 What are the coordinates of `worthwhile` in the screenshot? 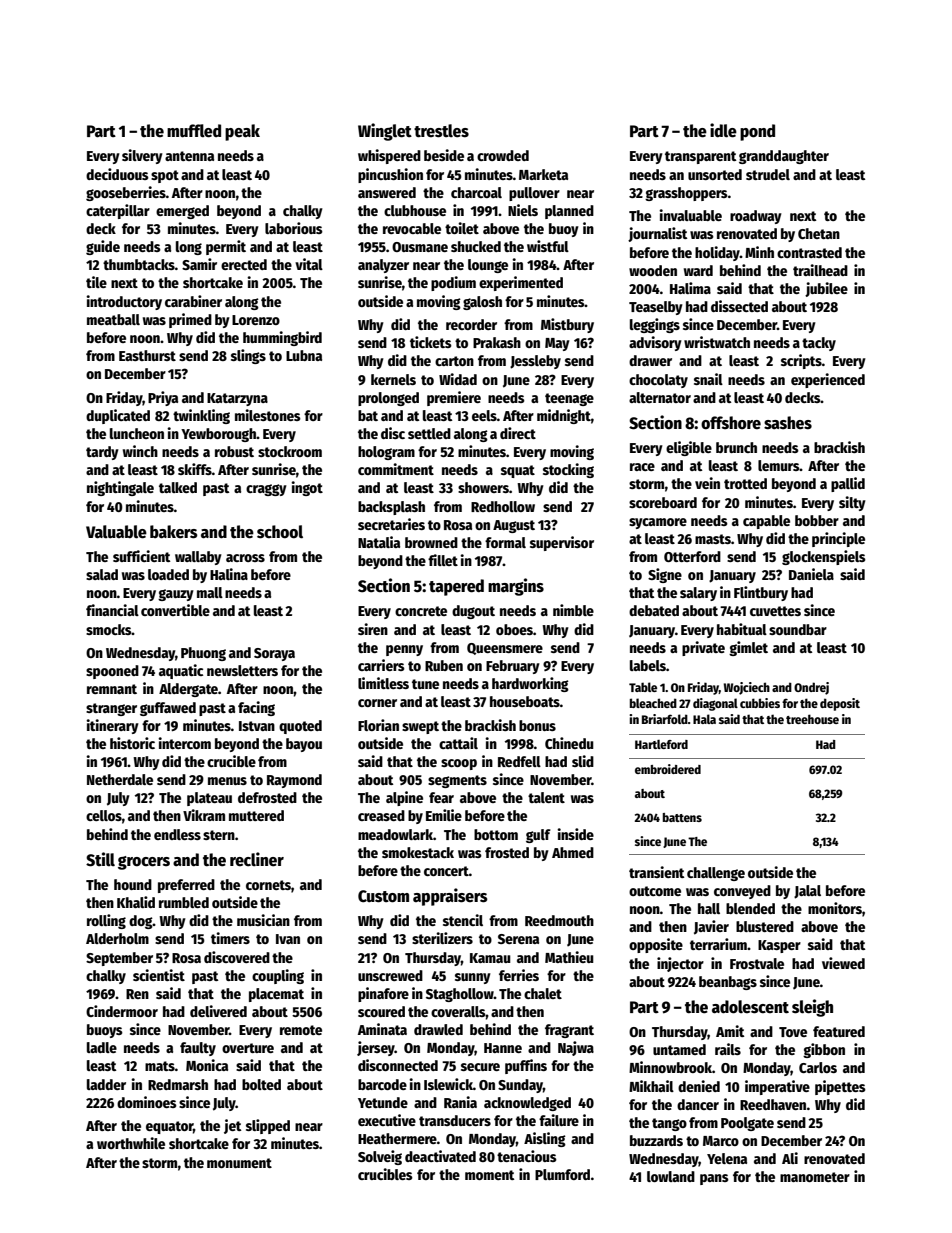 It's located at (131, 1143).
